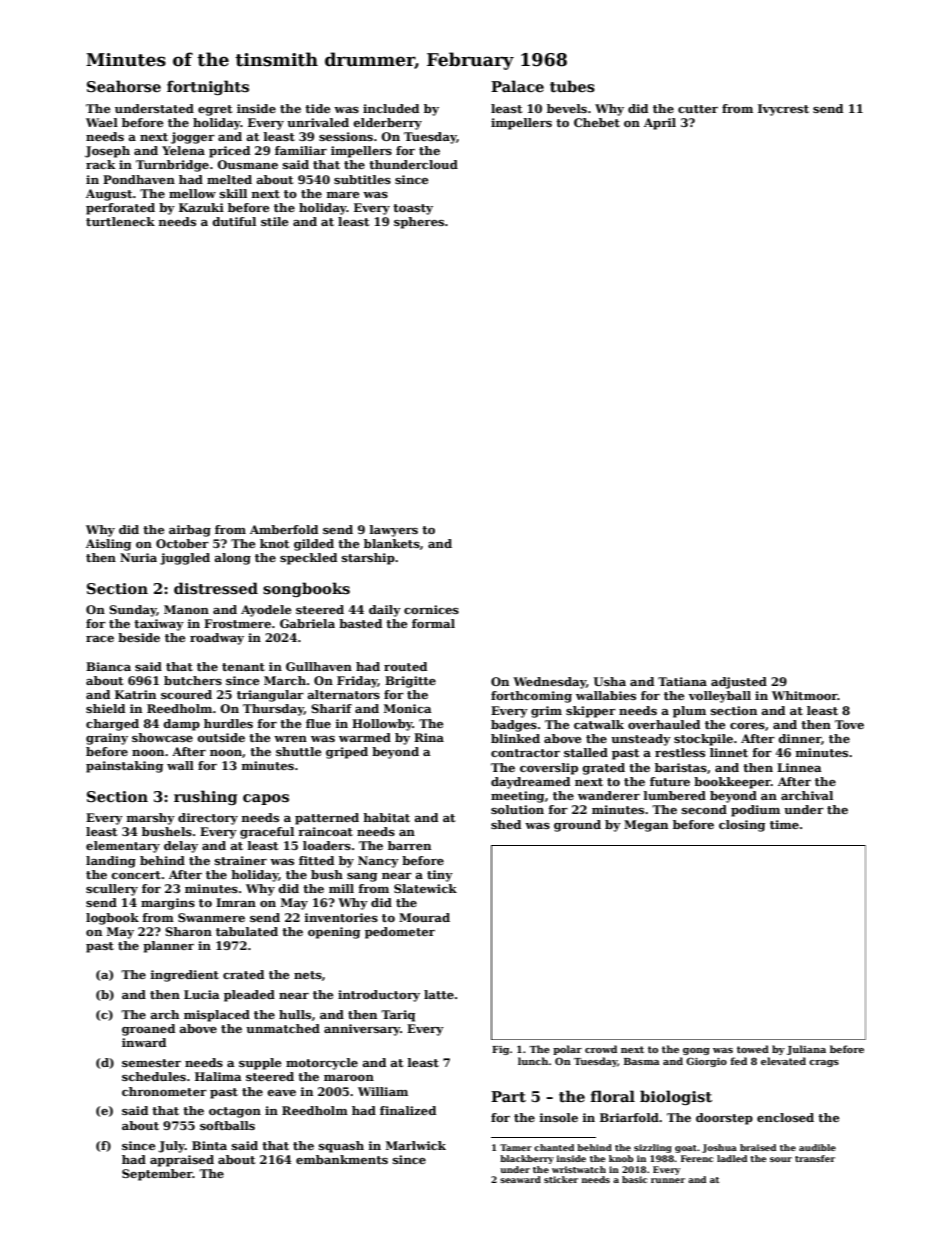 The width and height of the screenshot is (952, 1233). I want to click on tide, so click(317, 108).
